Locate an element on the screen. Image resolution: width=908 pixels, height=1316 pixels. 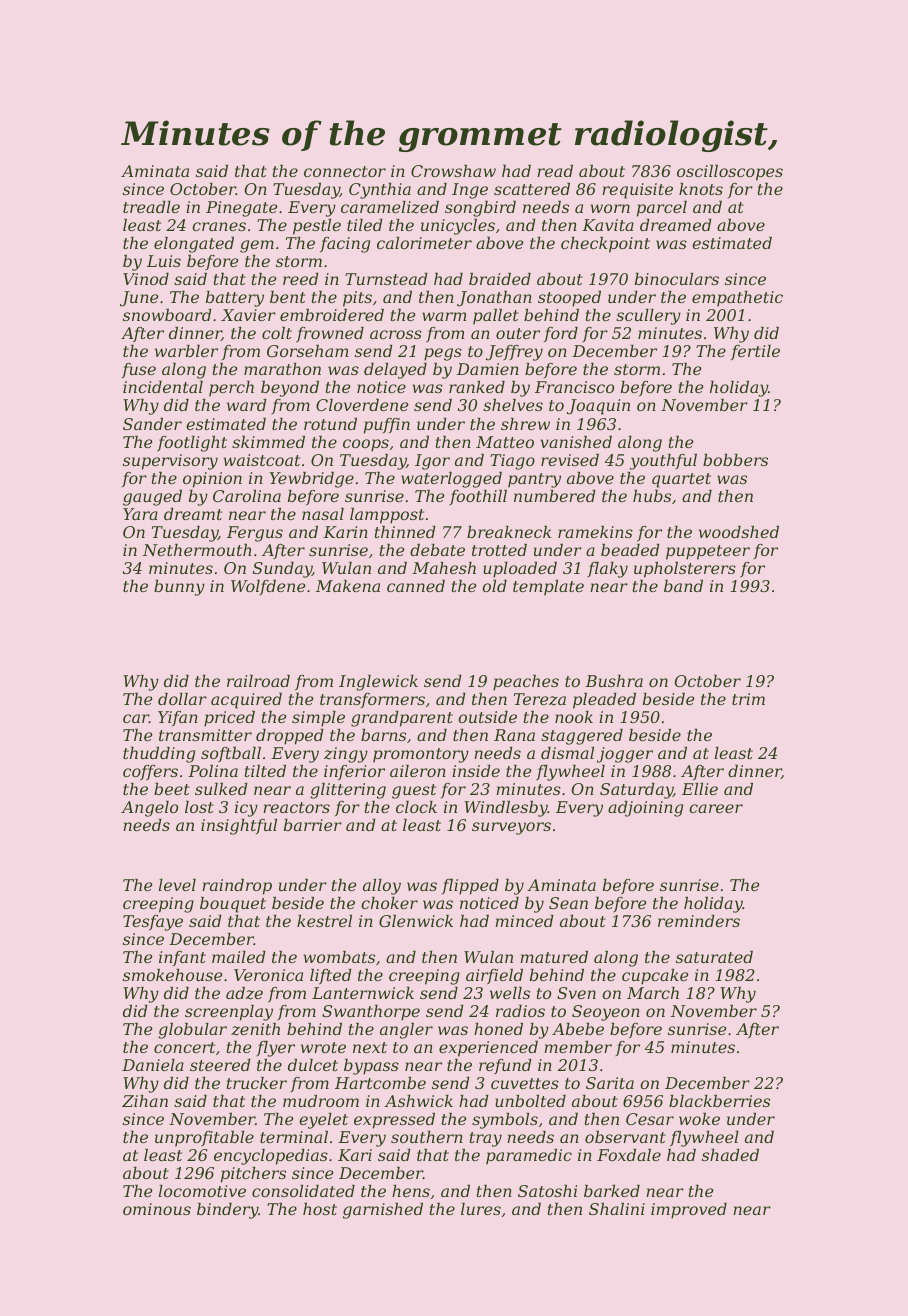
hens is located at coordinates (411, 1191).
